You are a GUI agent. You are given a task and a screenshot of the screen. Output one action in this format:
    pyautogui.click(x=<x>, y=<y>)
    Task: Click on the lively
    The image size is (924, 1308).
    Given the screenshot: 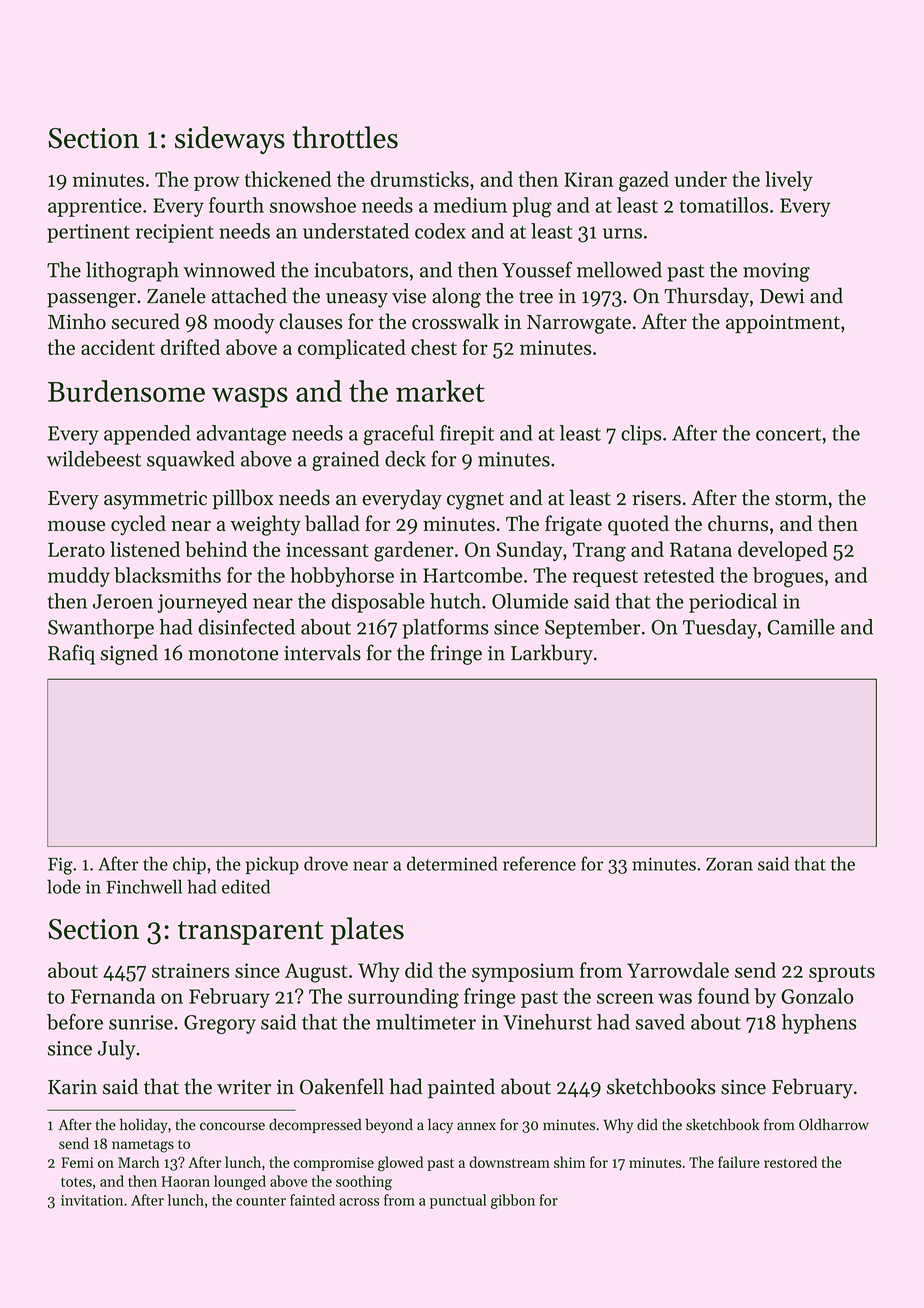 What is the action you would take?
    pyautogui.click(x=789, y=181)
